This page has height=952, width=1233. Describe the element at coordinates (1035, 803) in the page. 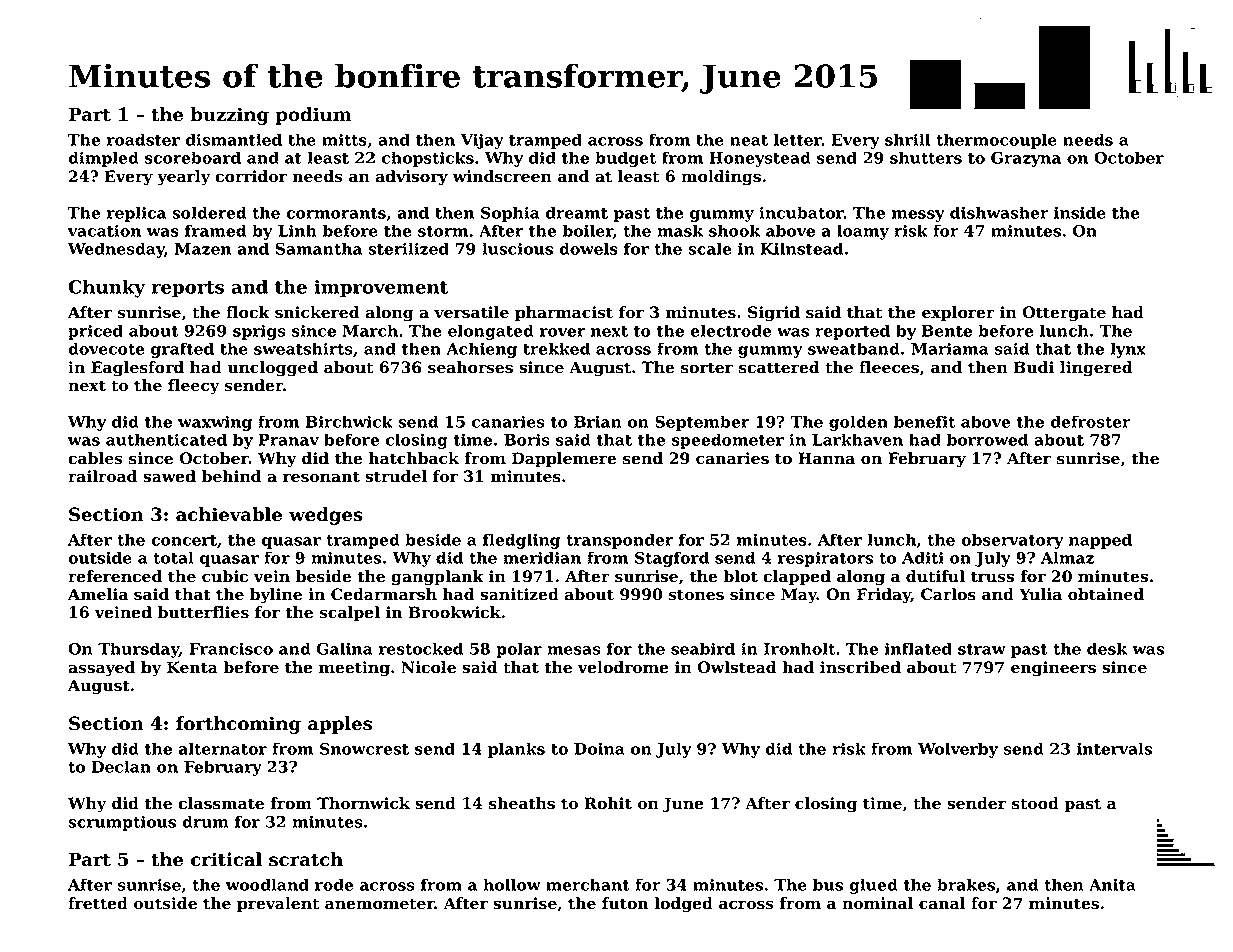

I see `stood` at that location.
